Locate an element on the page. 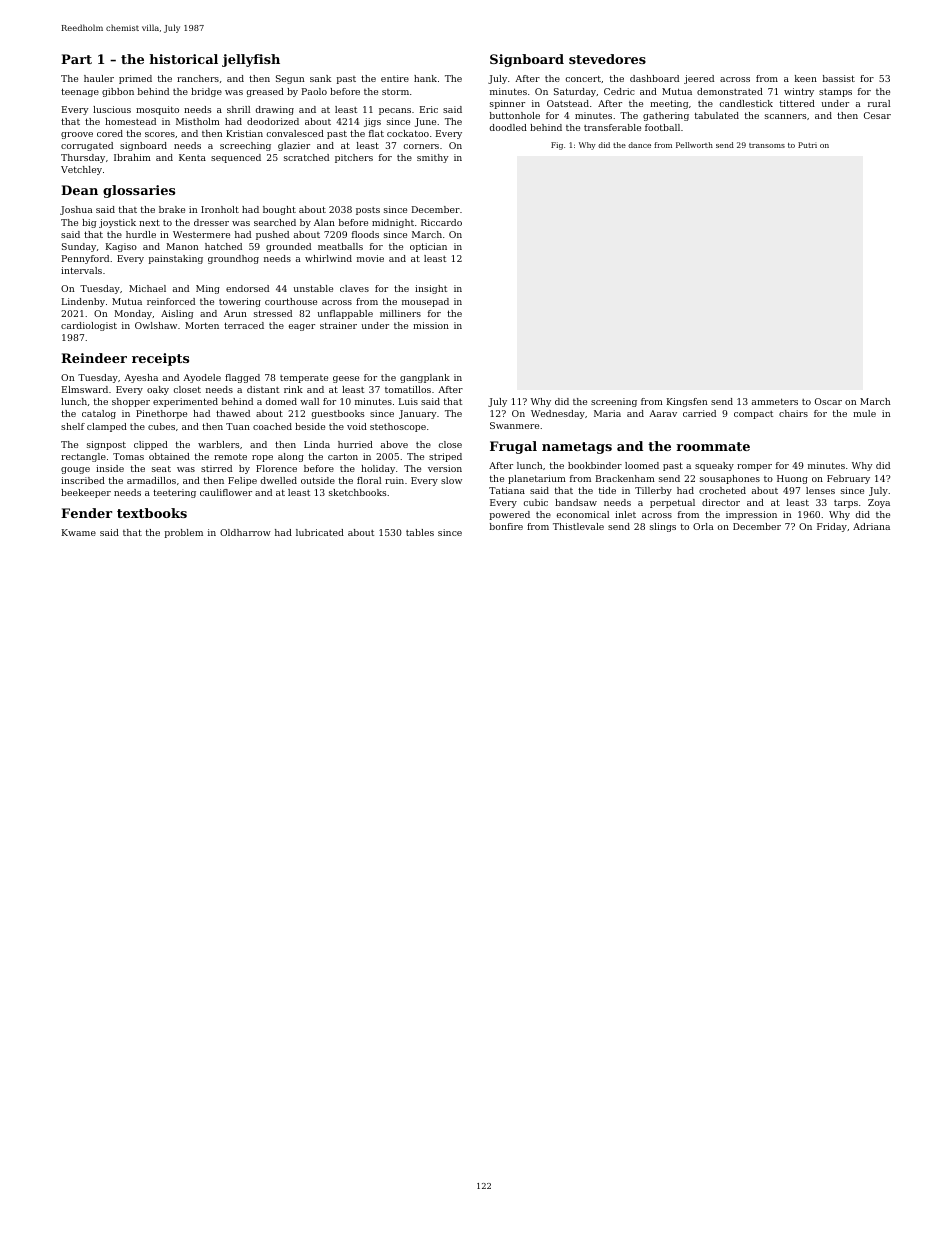  insight is located at coordinates (431, 289).
